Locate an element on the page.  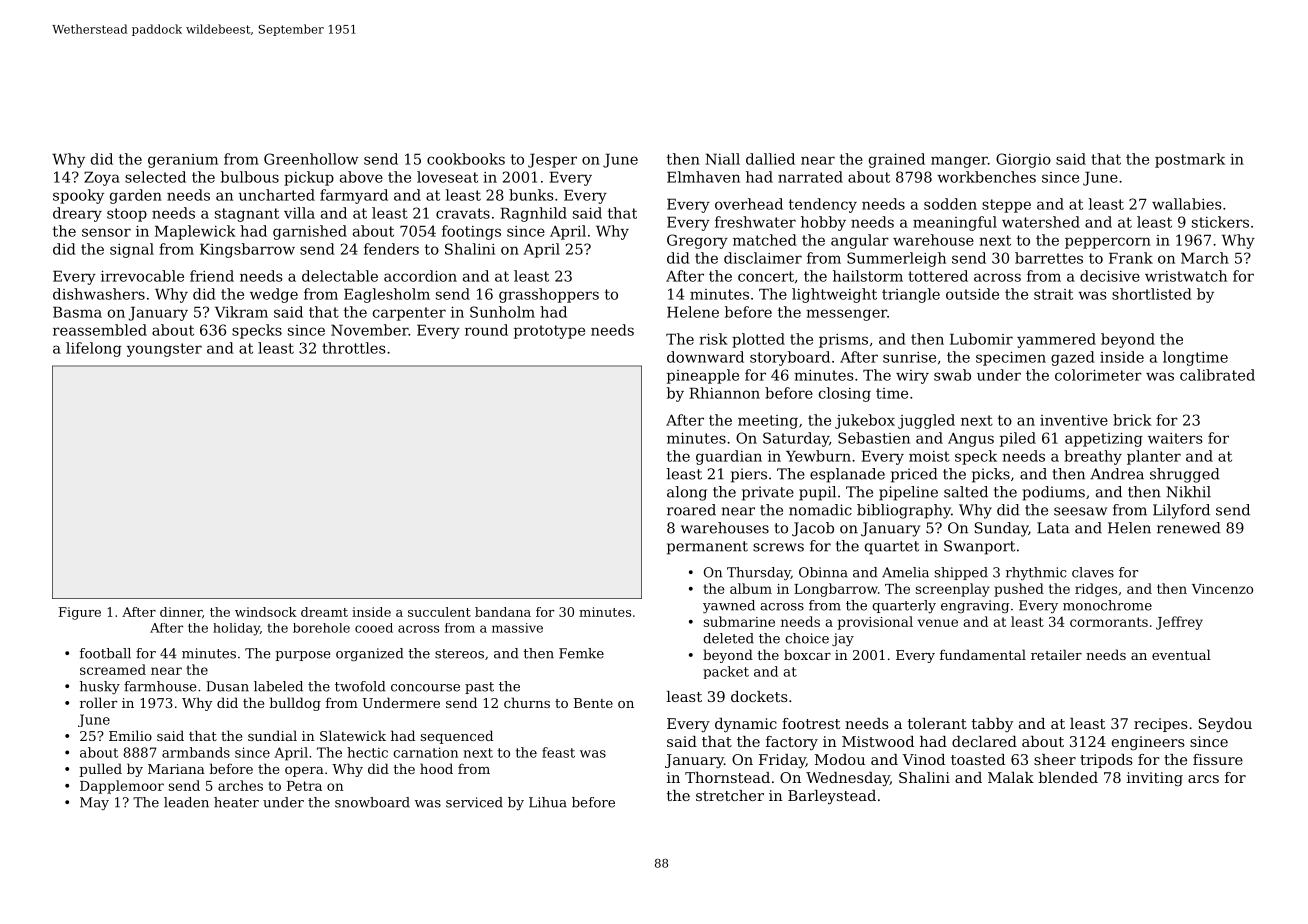
recipes is located at coordinates (1161, 725).
